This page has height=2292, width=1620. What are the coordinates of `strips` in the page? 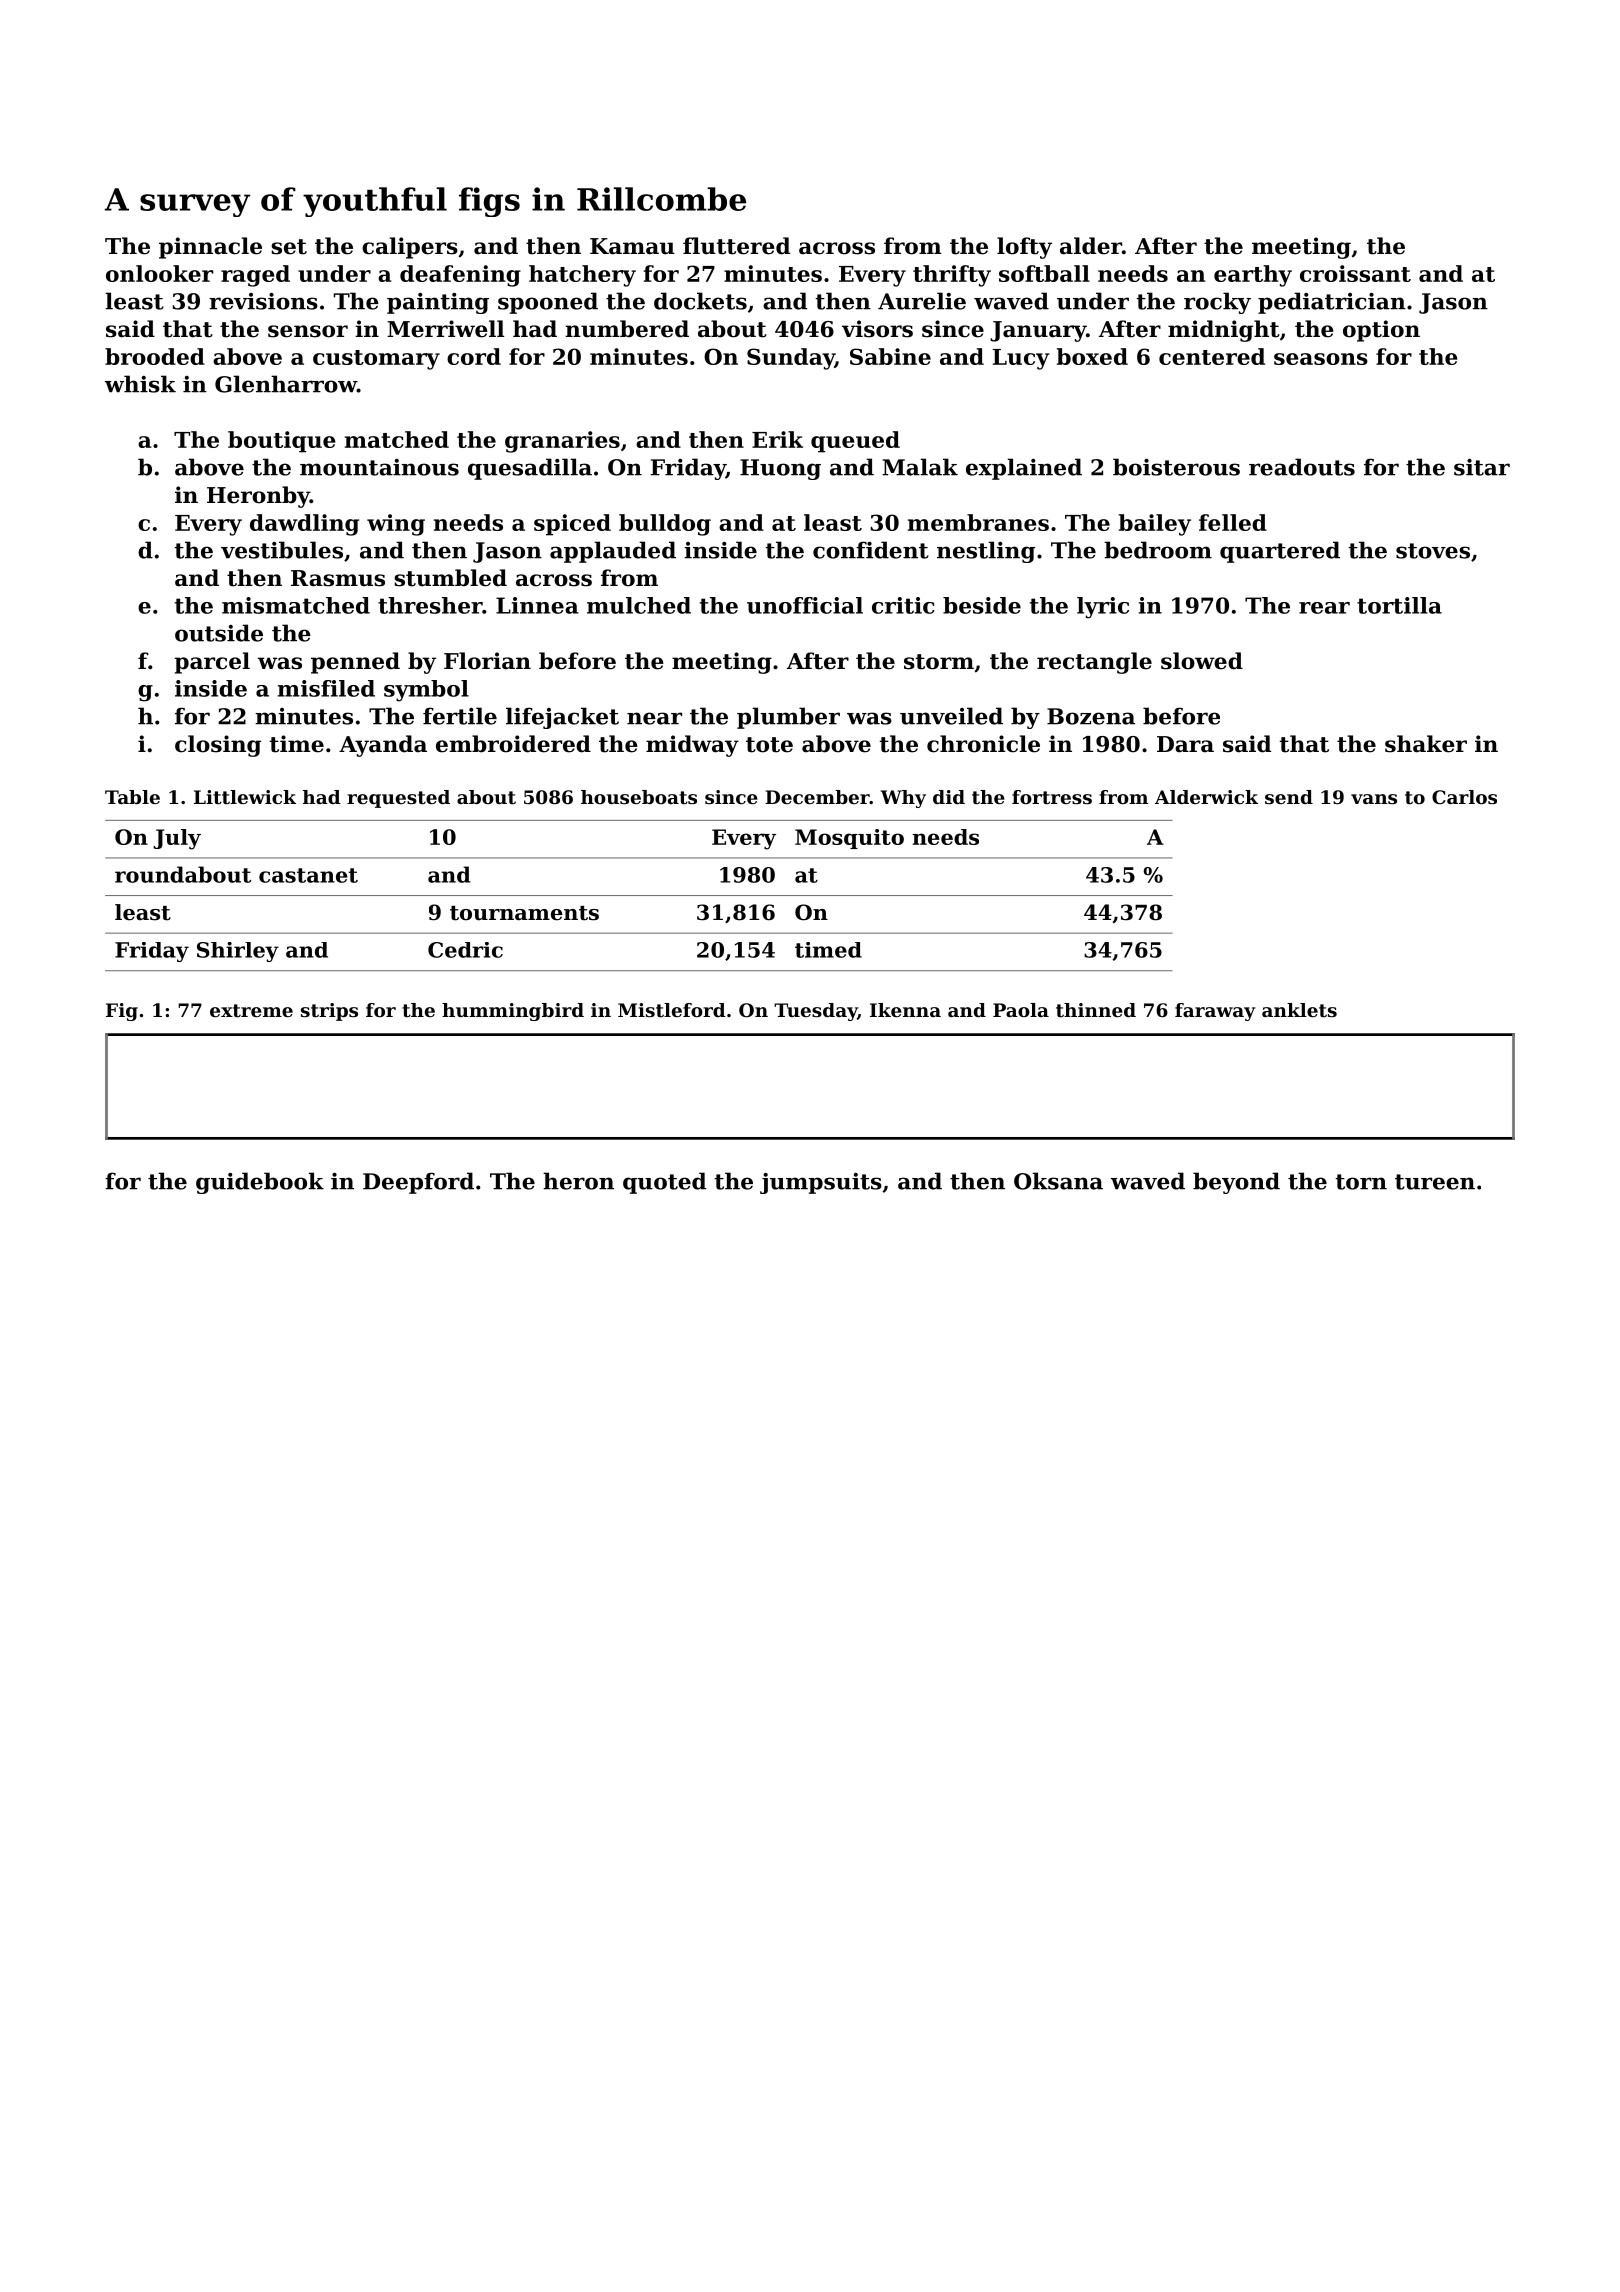 It's located at (329, 1012).
